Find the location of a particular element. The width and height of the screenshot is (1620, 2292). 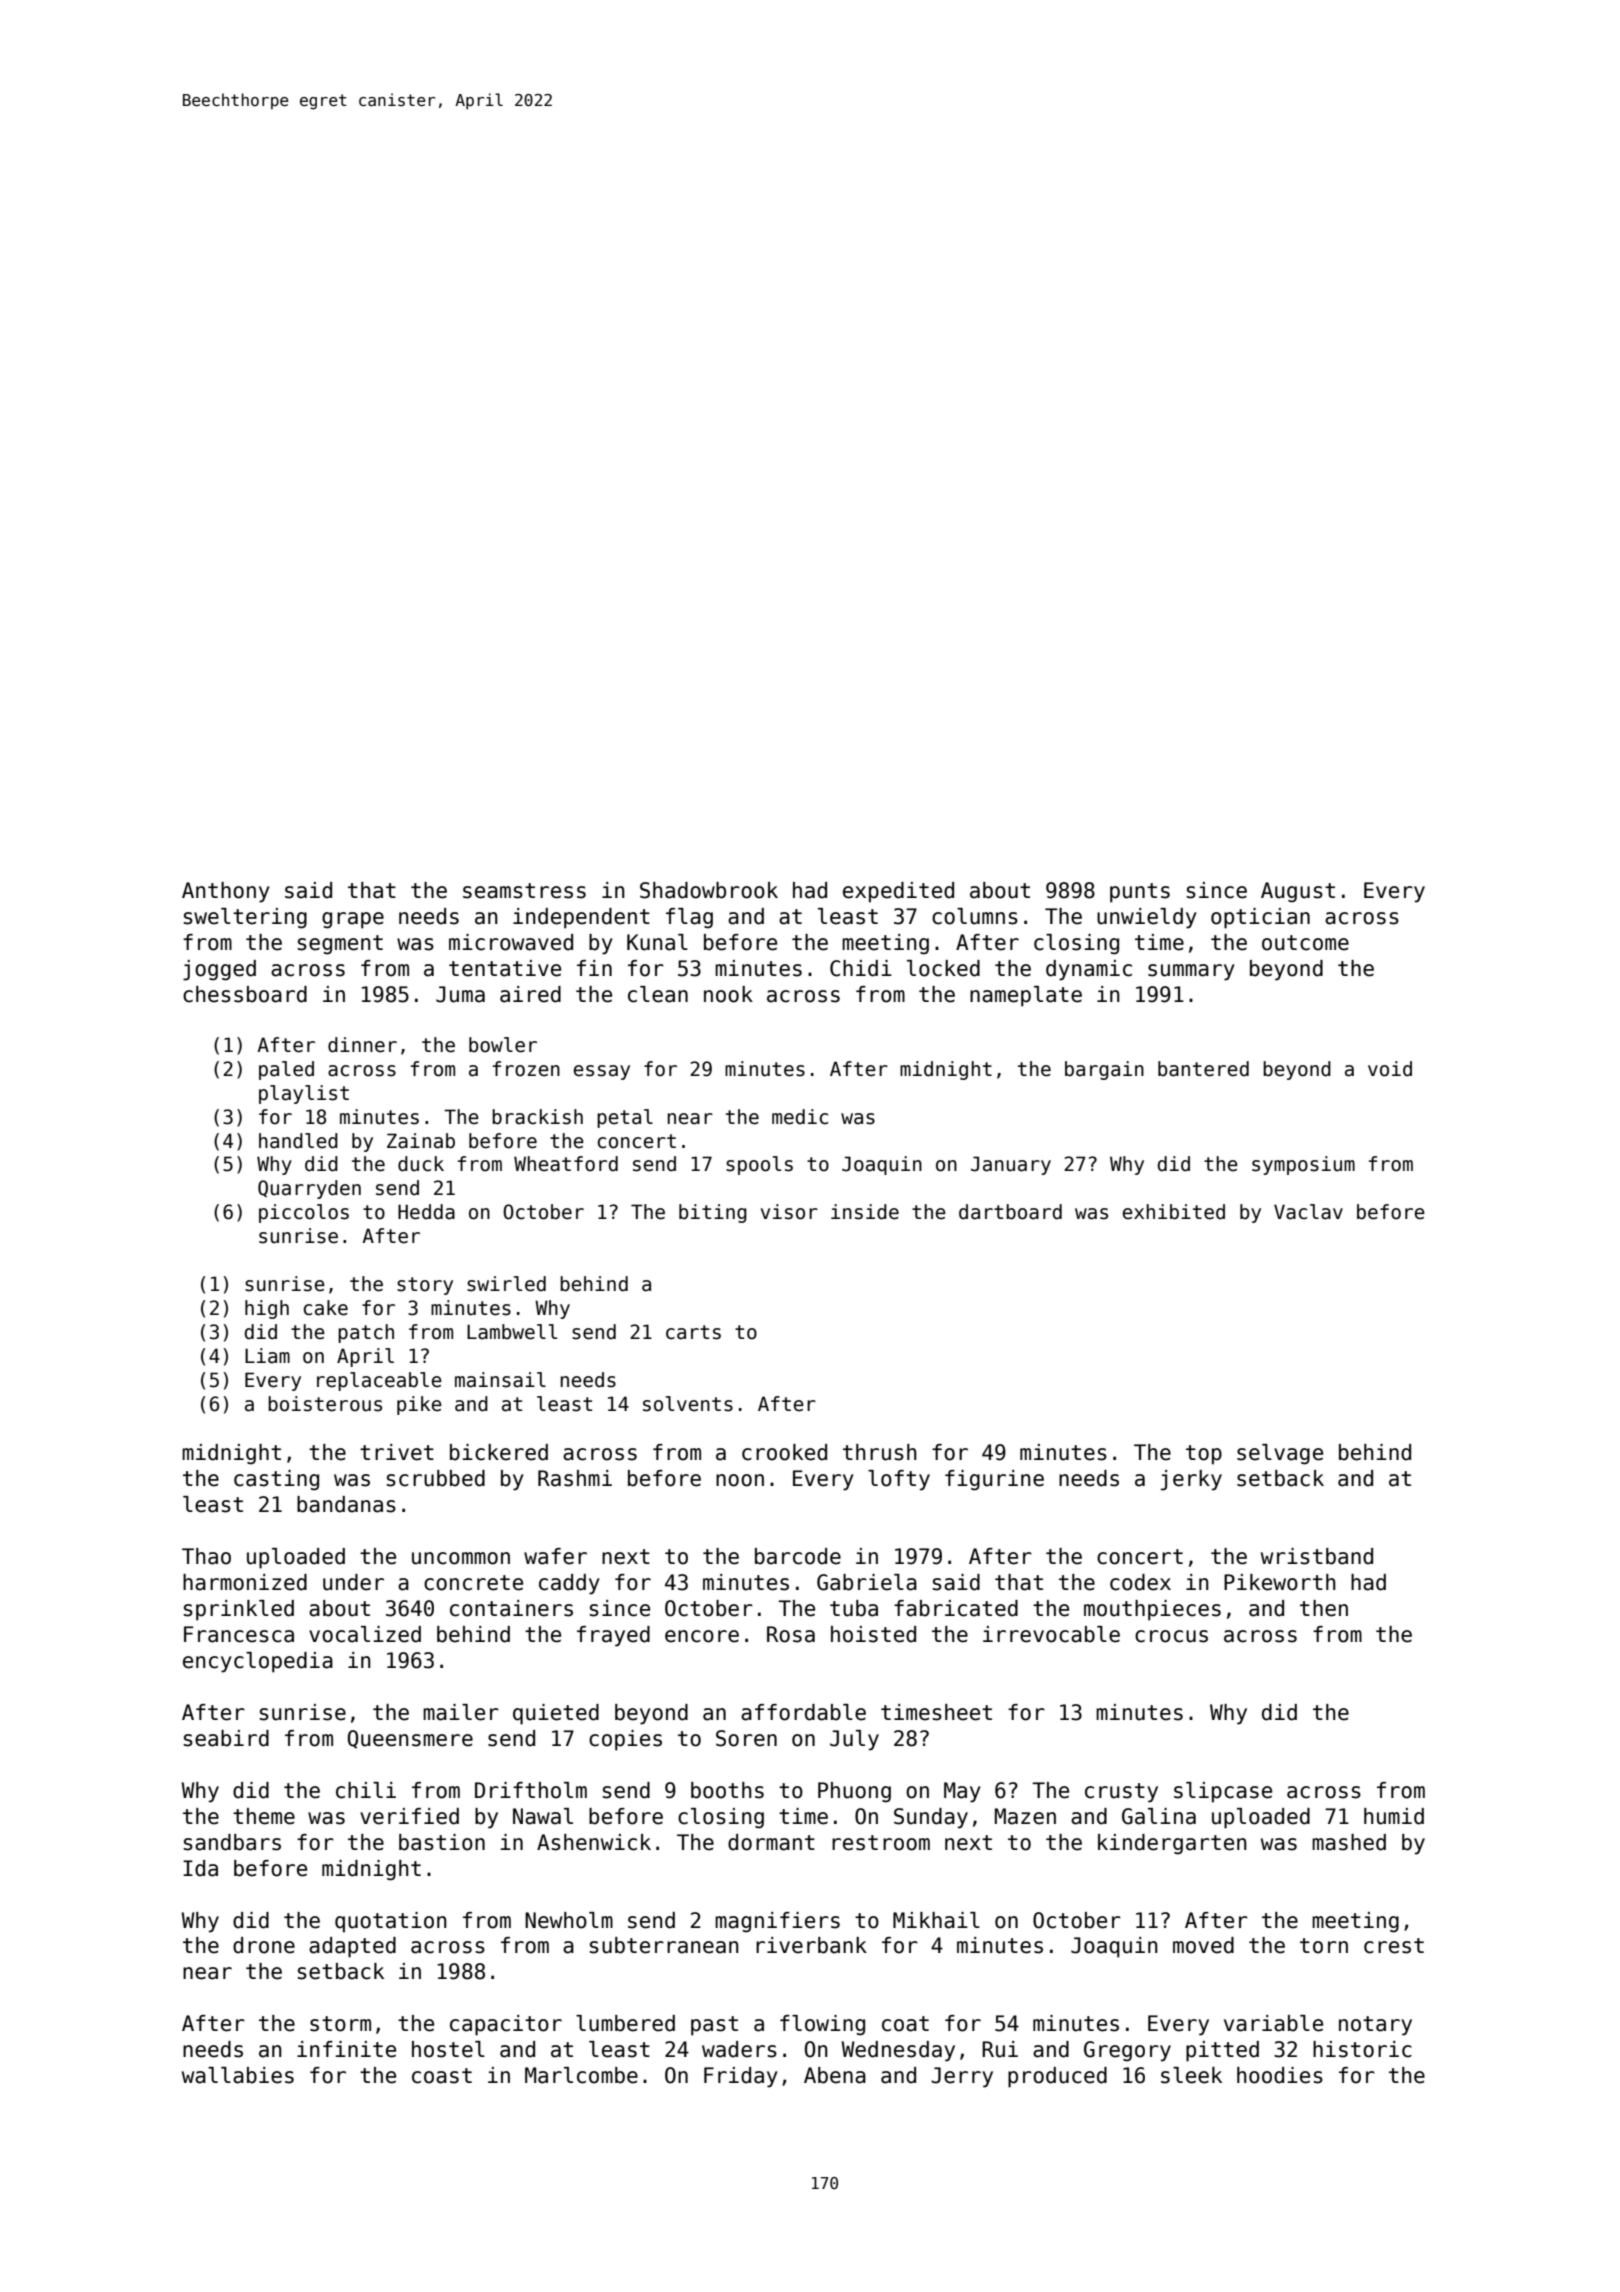

chessboard is located at coordinates (245, 994).
